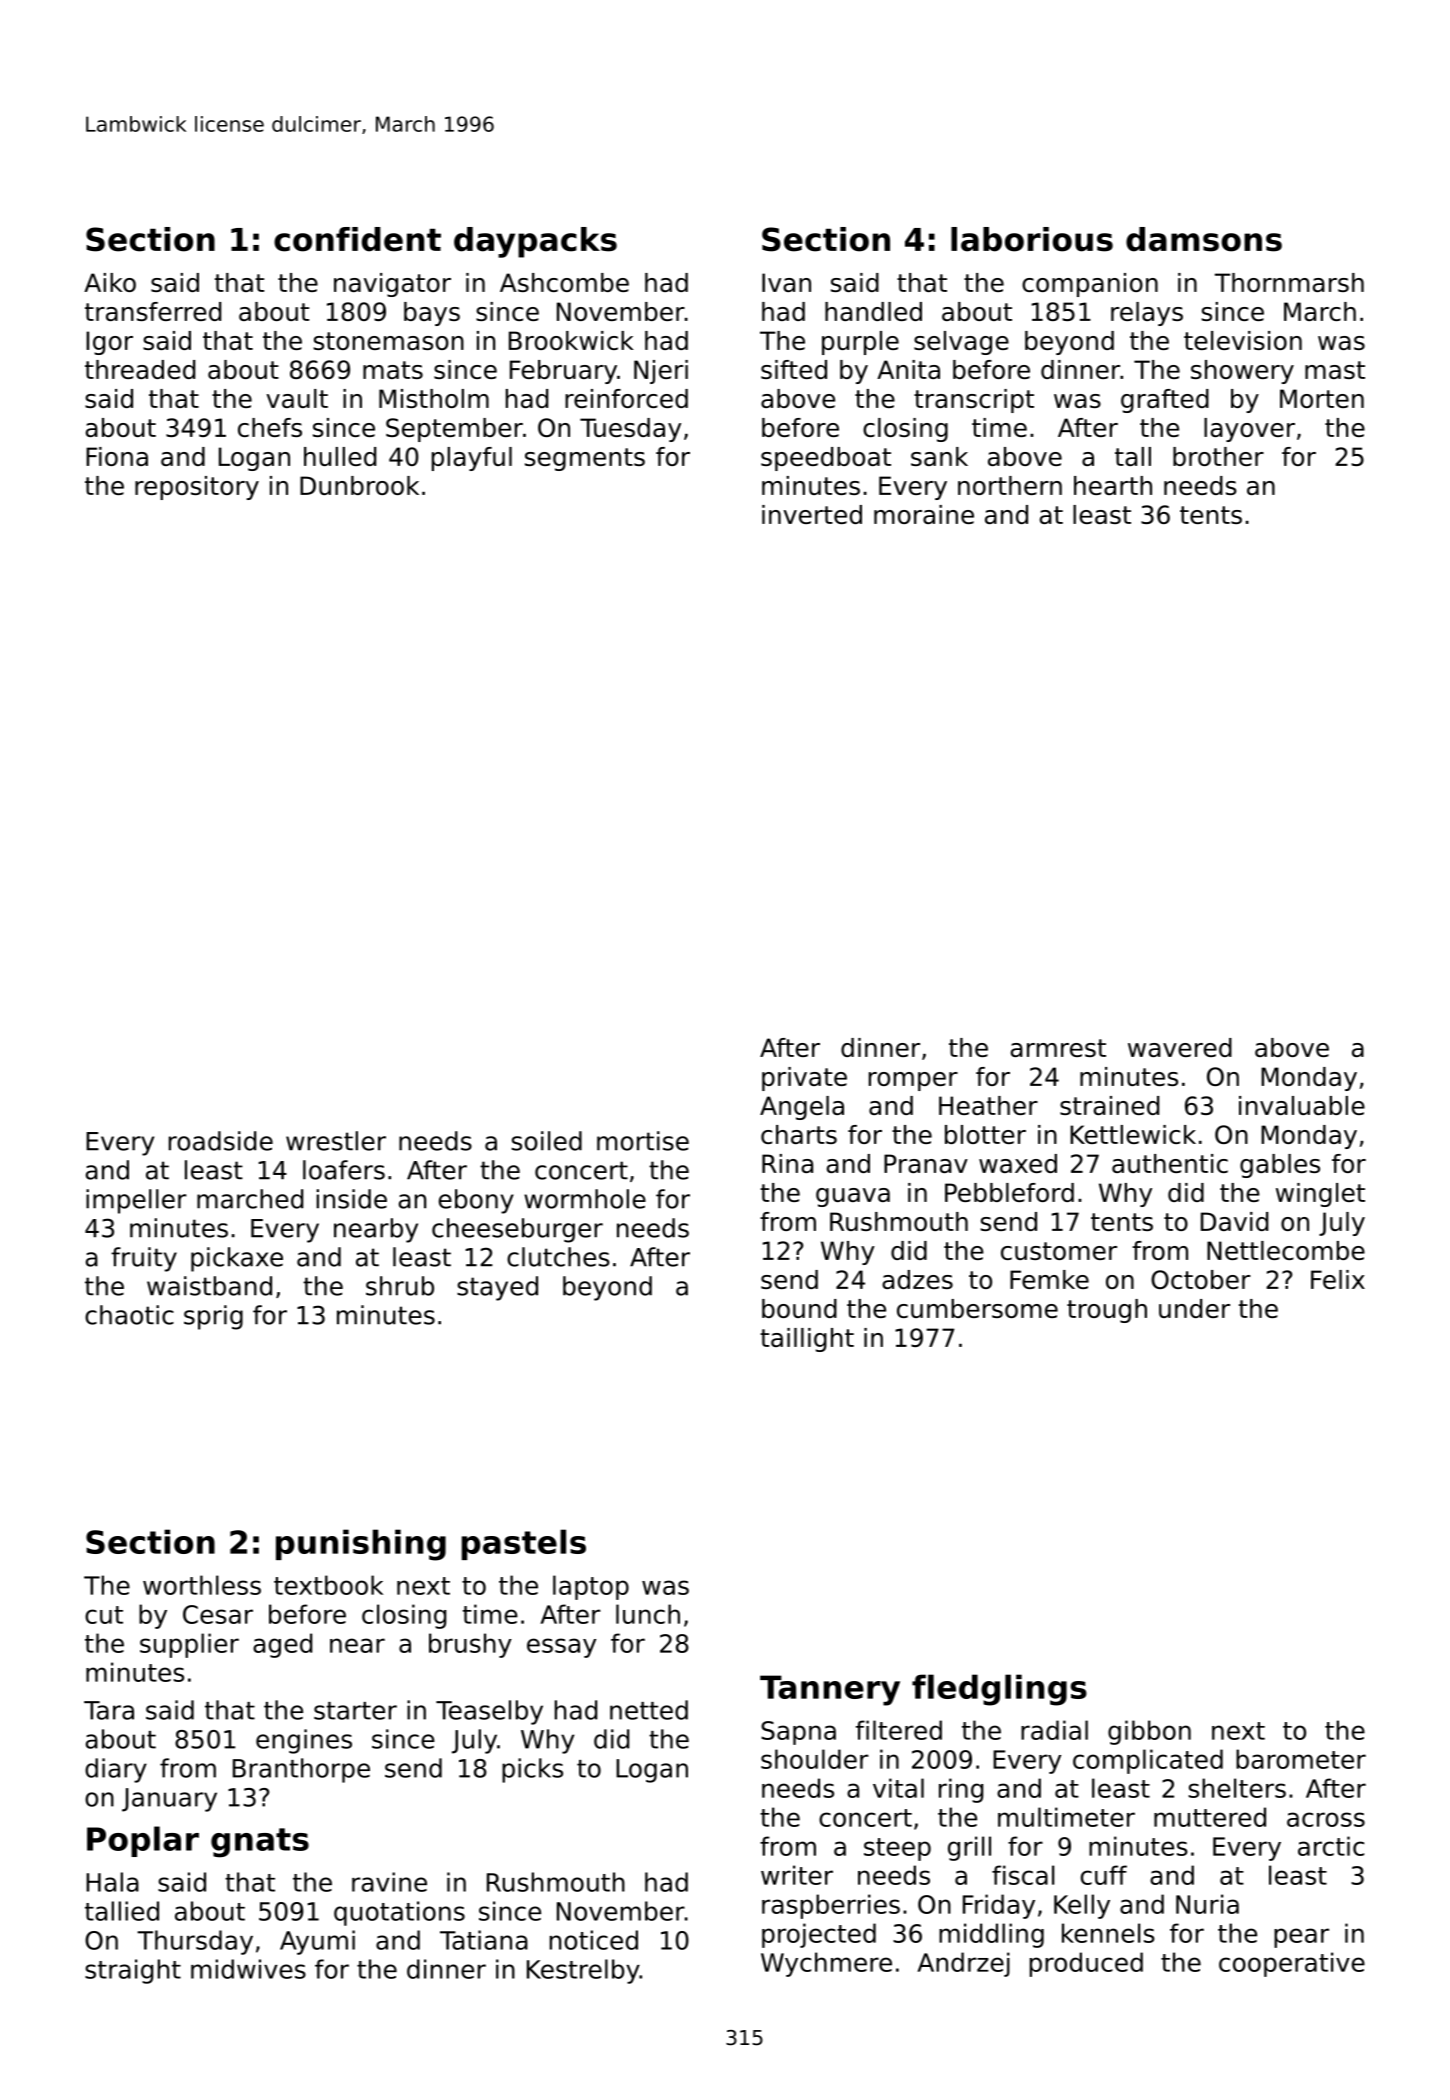 The image size is (1450, 2100). I want to click on Kestrelby, so click(583, 1971).
